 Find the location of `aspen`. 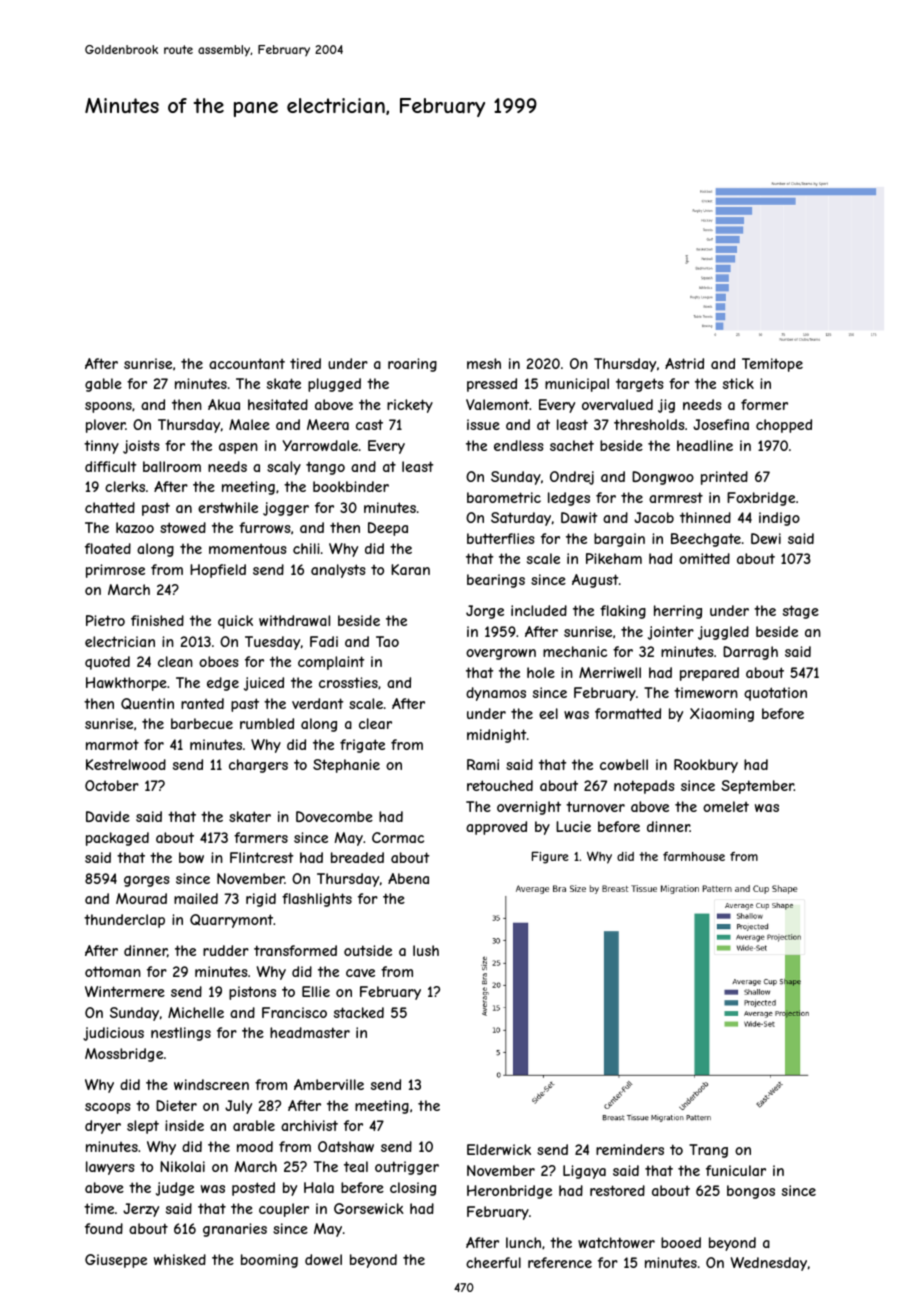

aspen is located at coordinates (238, 448).
